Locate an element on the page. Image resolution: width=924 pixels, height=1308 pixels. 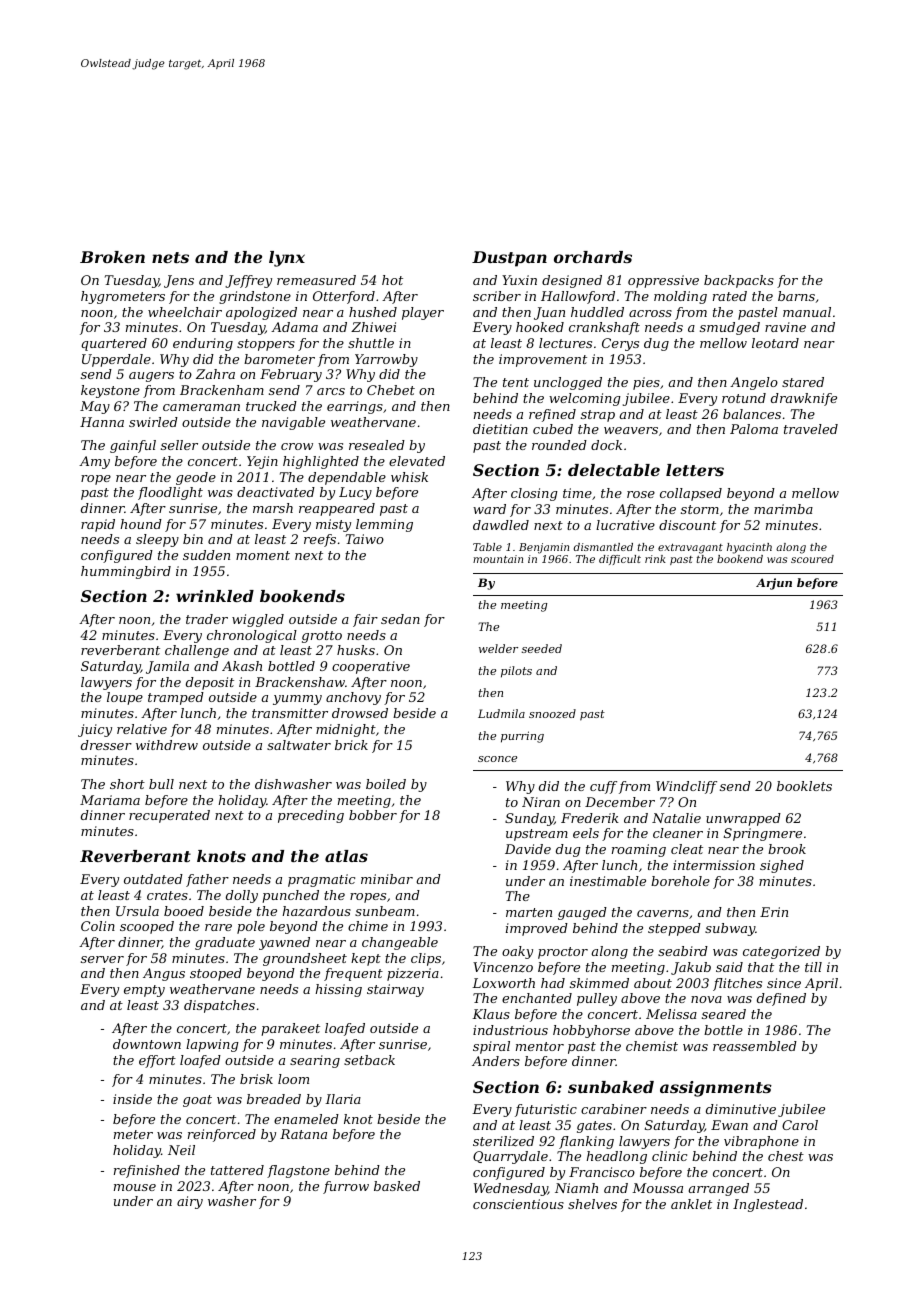
booklets is located at coordinates (804, 786).
